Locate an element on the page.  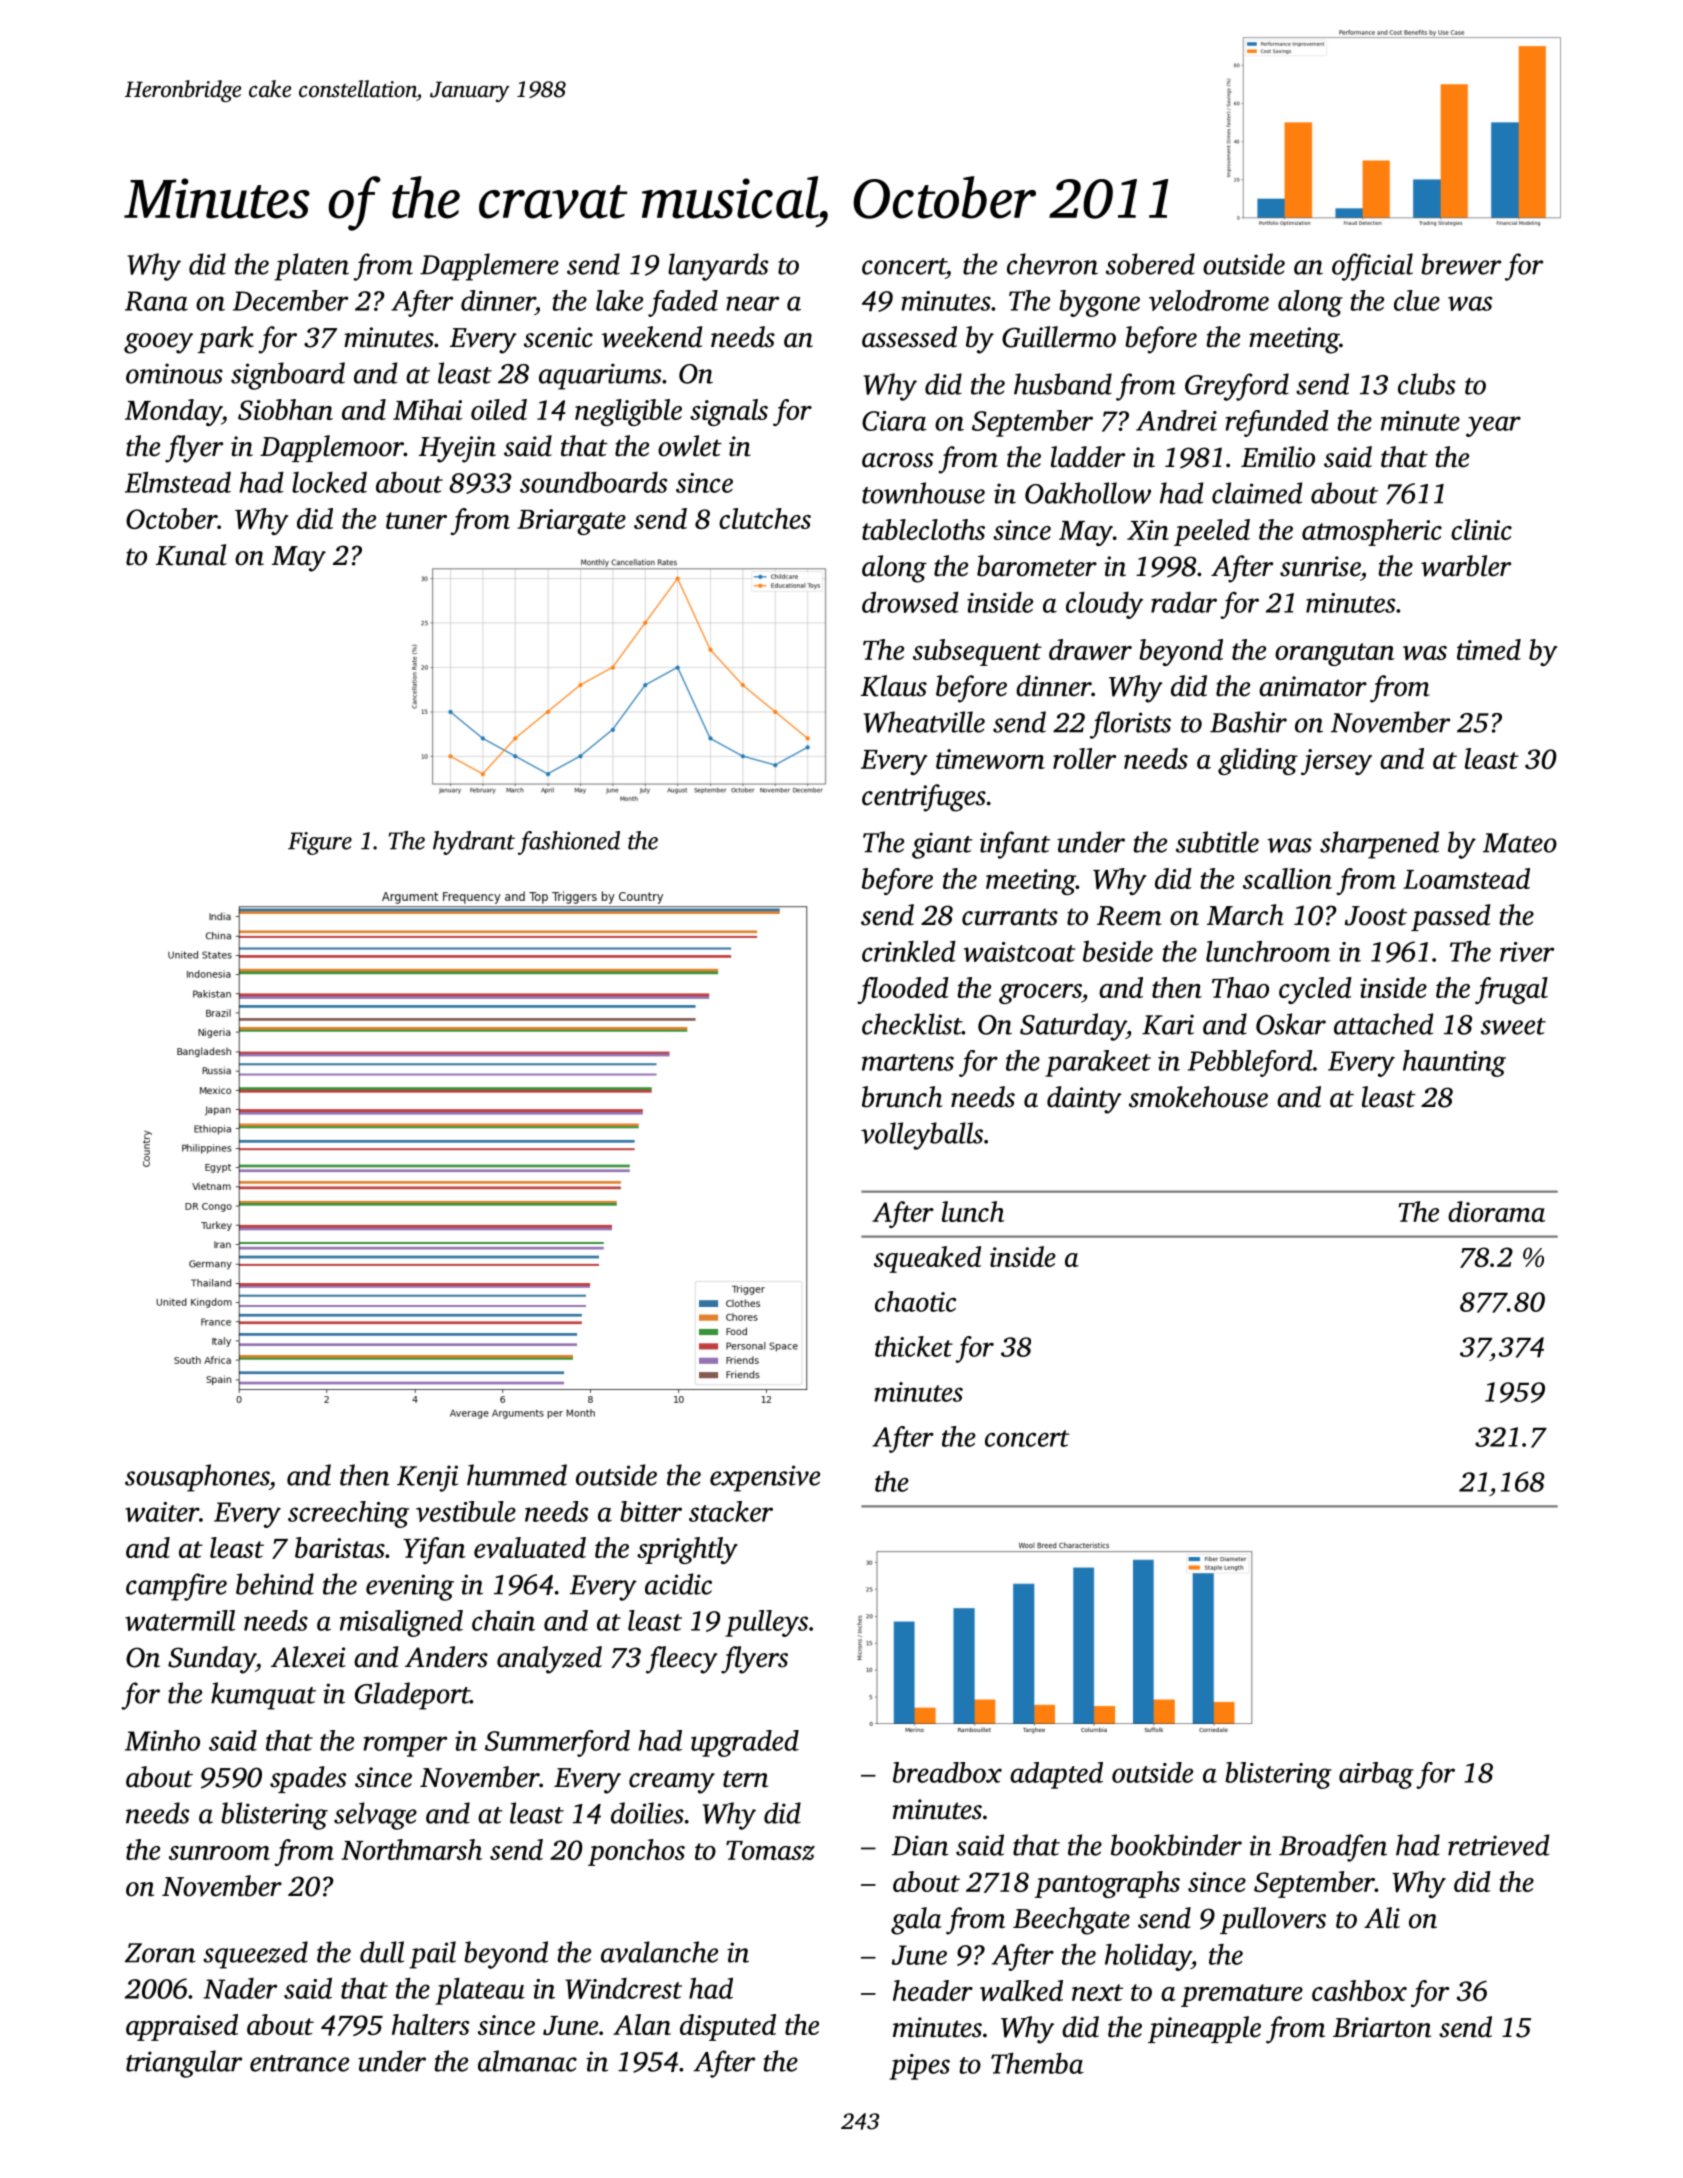
entrance is located at coordinates (299, 2063).
